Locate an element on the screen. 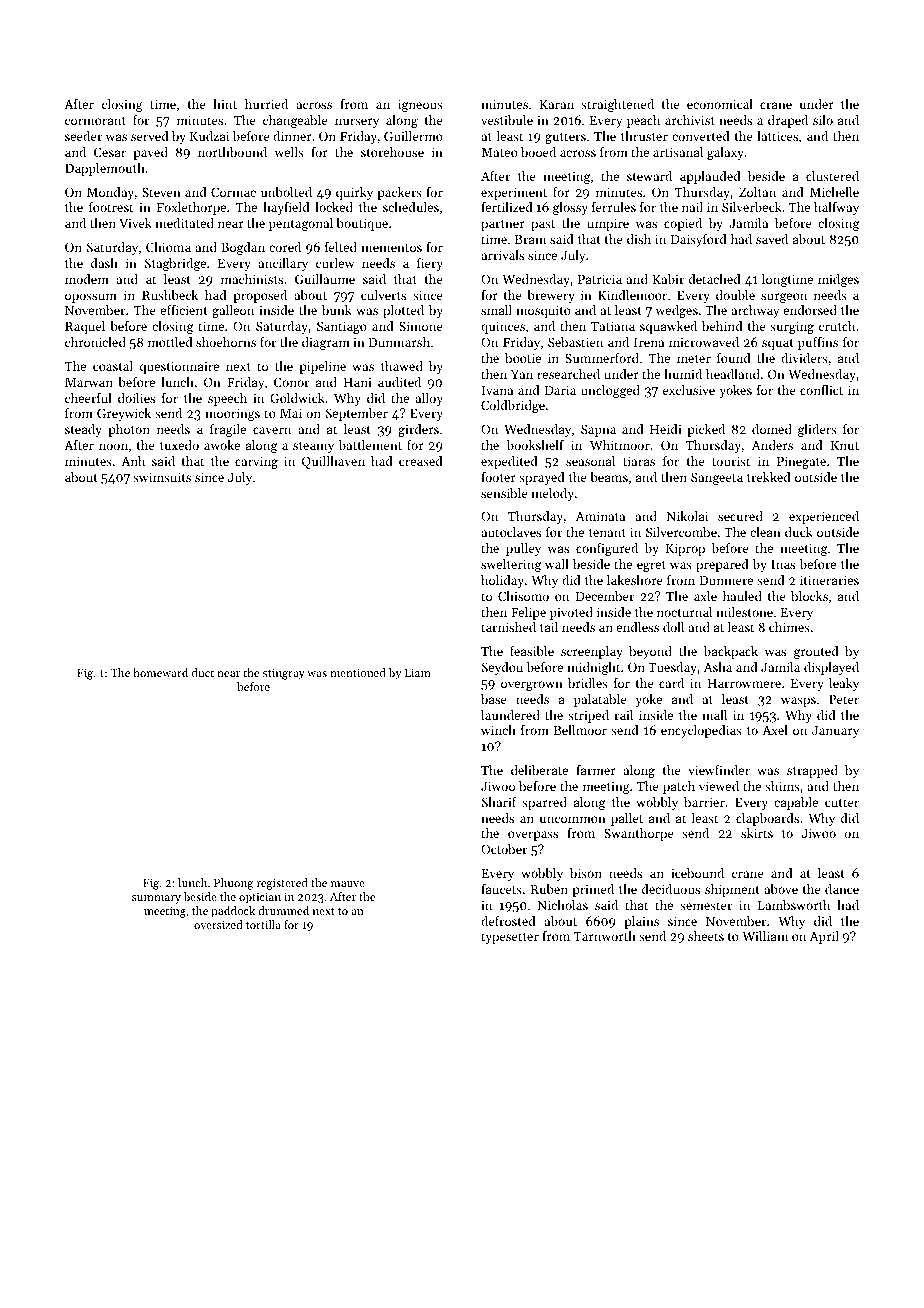  fertilized is located at coordinates (507, 207).
